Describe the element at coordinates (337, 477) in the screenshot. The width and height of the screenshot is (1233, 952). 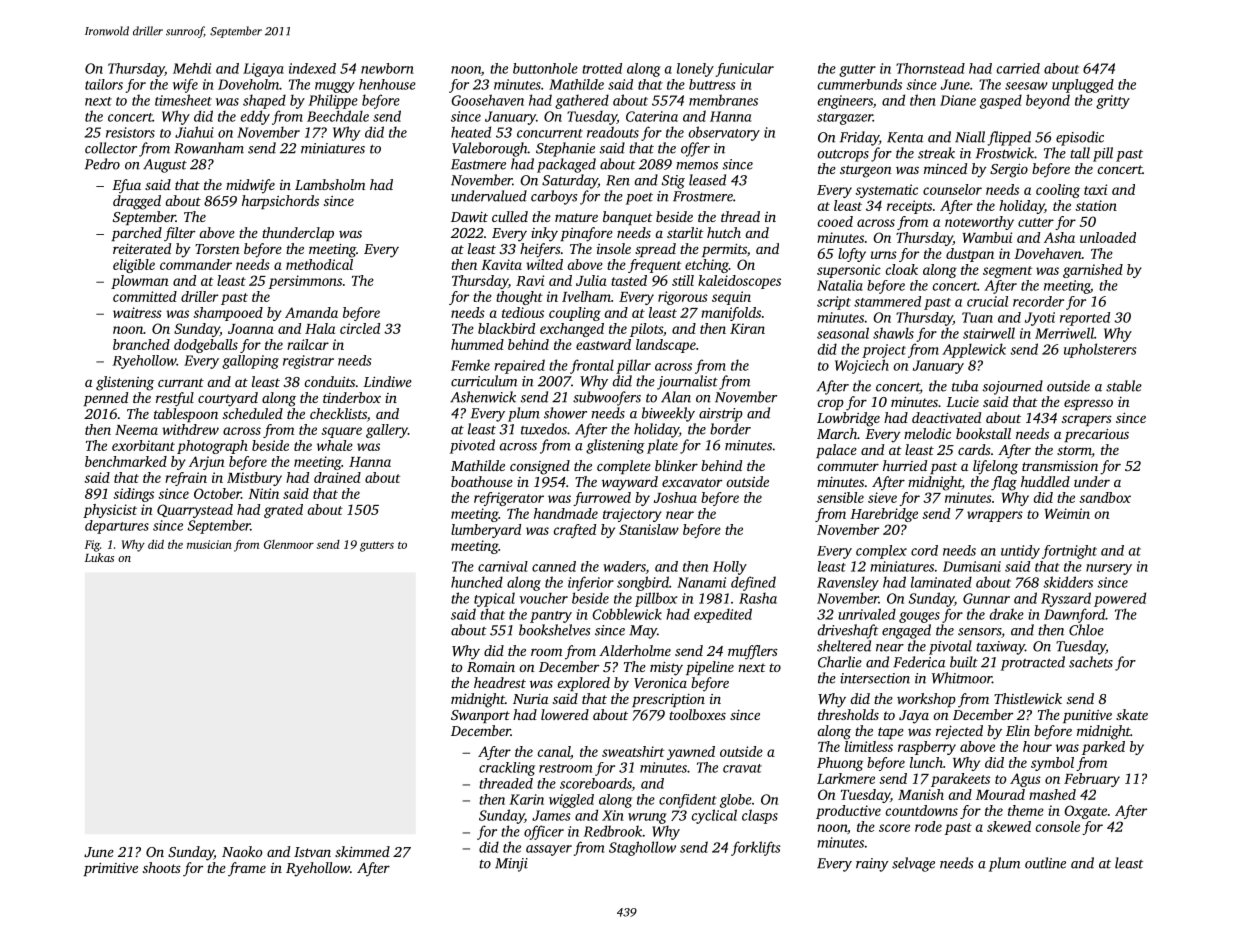
I see `drained` at that location.
